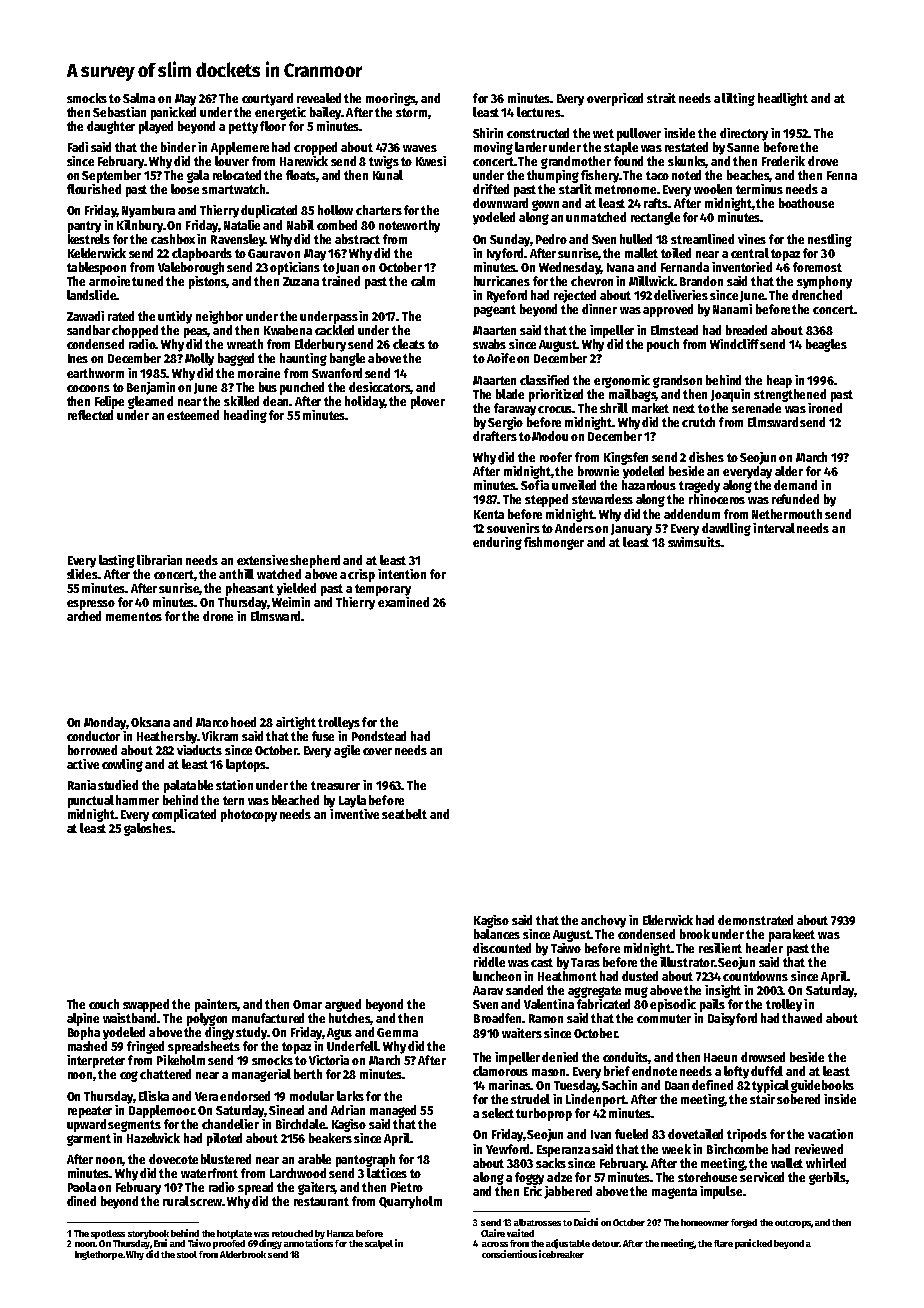 This image has width=924, height=1308. Describe the element at coordinates (783, 99) in the image. I see `headlight` at that location.
